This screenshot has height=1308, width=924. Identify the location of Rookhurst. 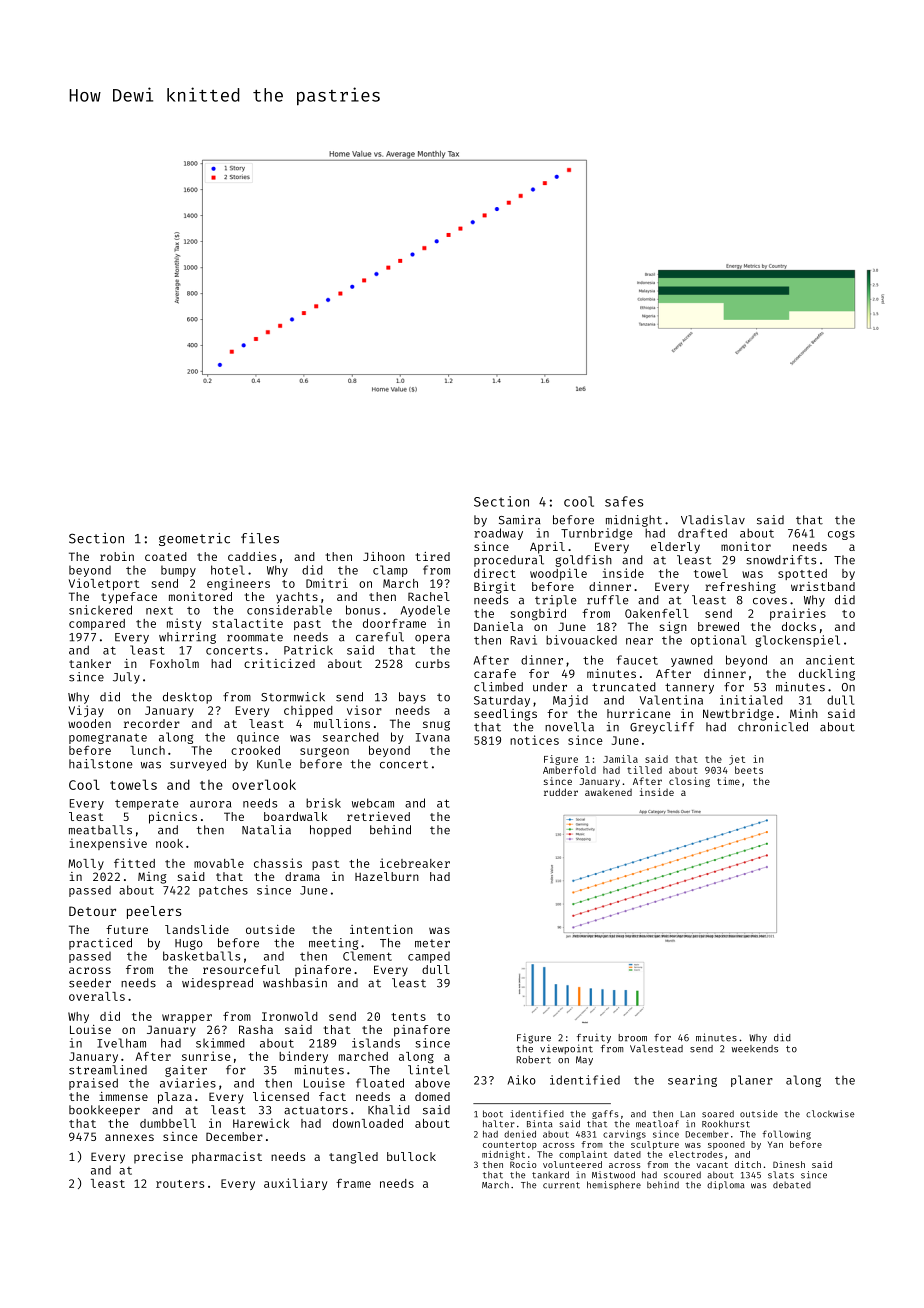
(726, 1124).
